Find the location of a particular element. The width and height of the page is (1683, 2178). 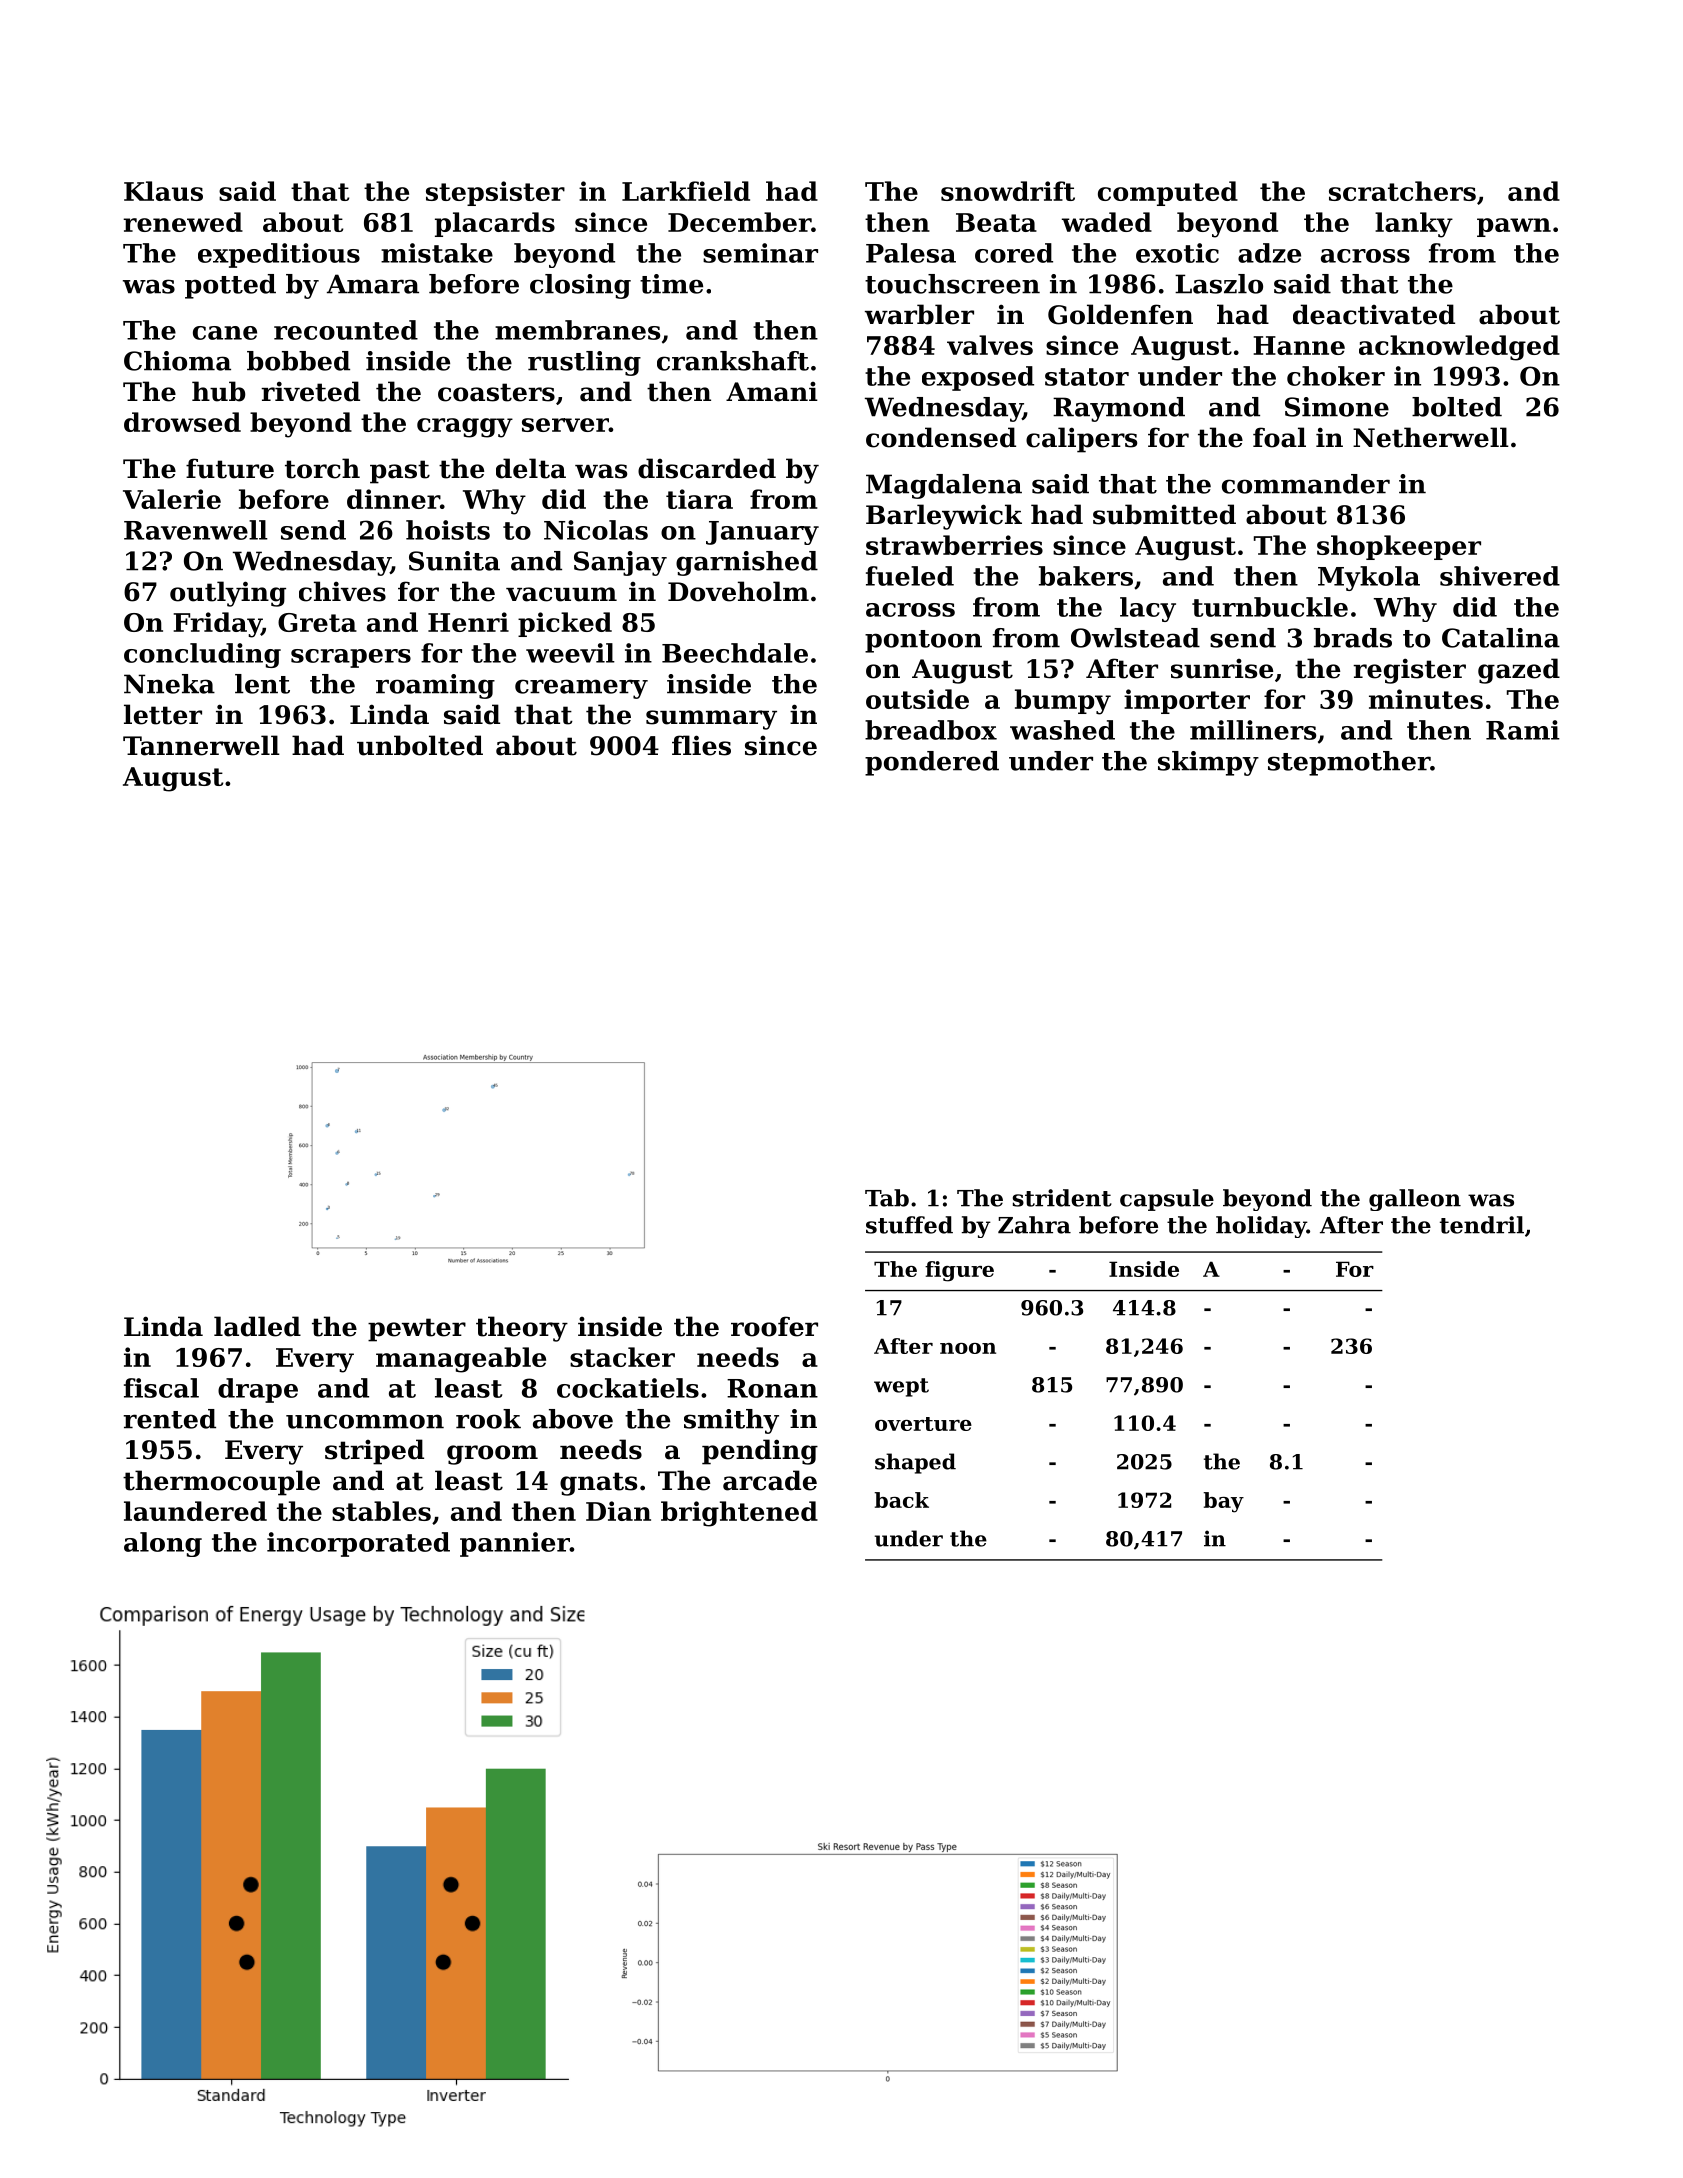

Simone is located at coordinates (1337, 407).
